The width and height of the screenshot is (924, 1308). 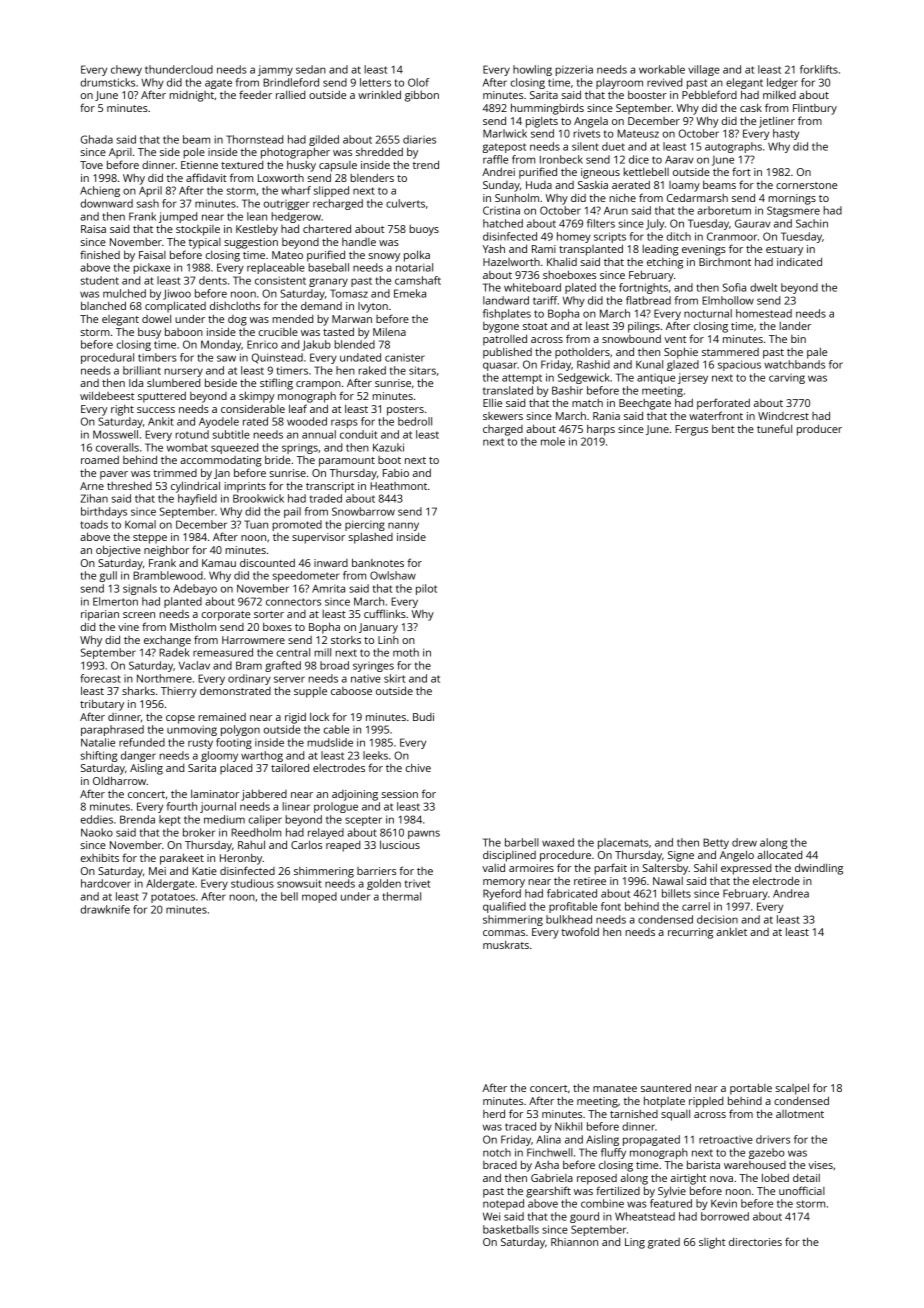 I want to click on homestead, so click(x=764, y=313).
